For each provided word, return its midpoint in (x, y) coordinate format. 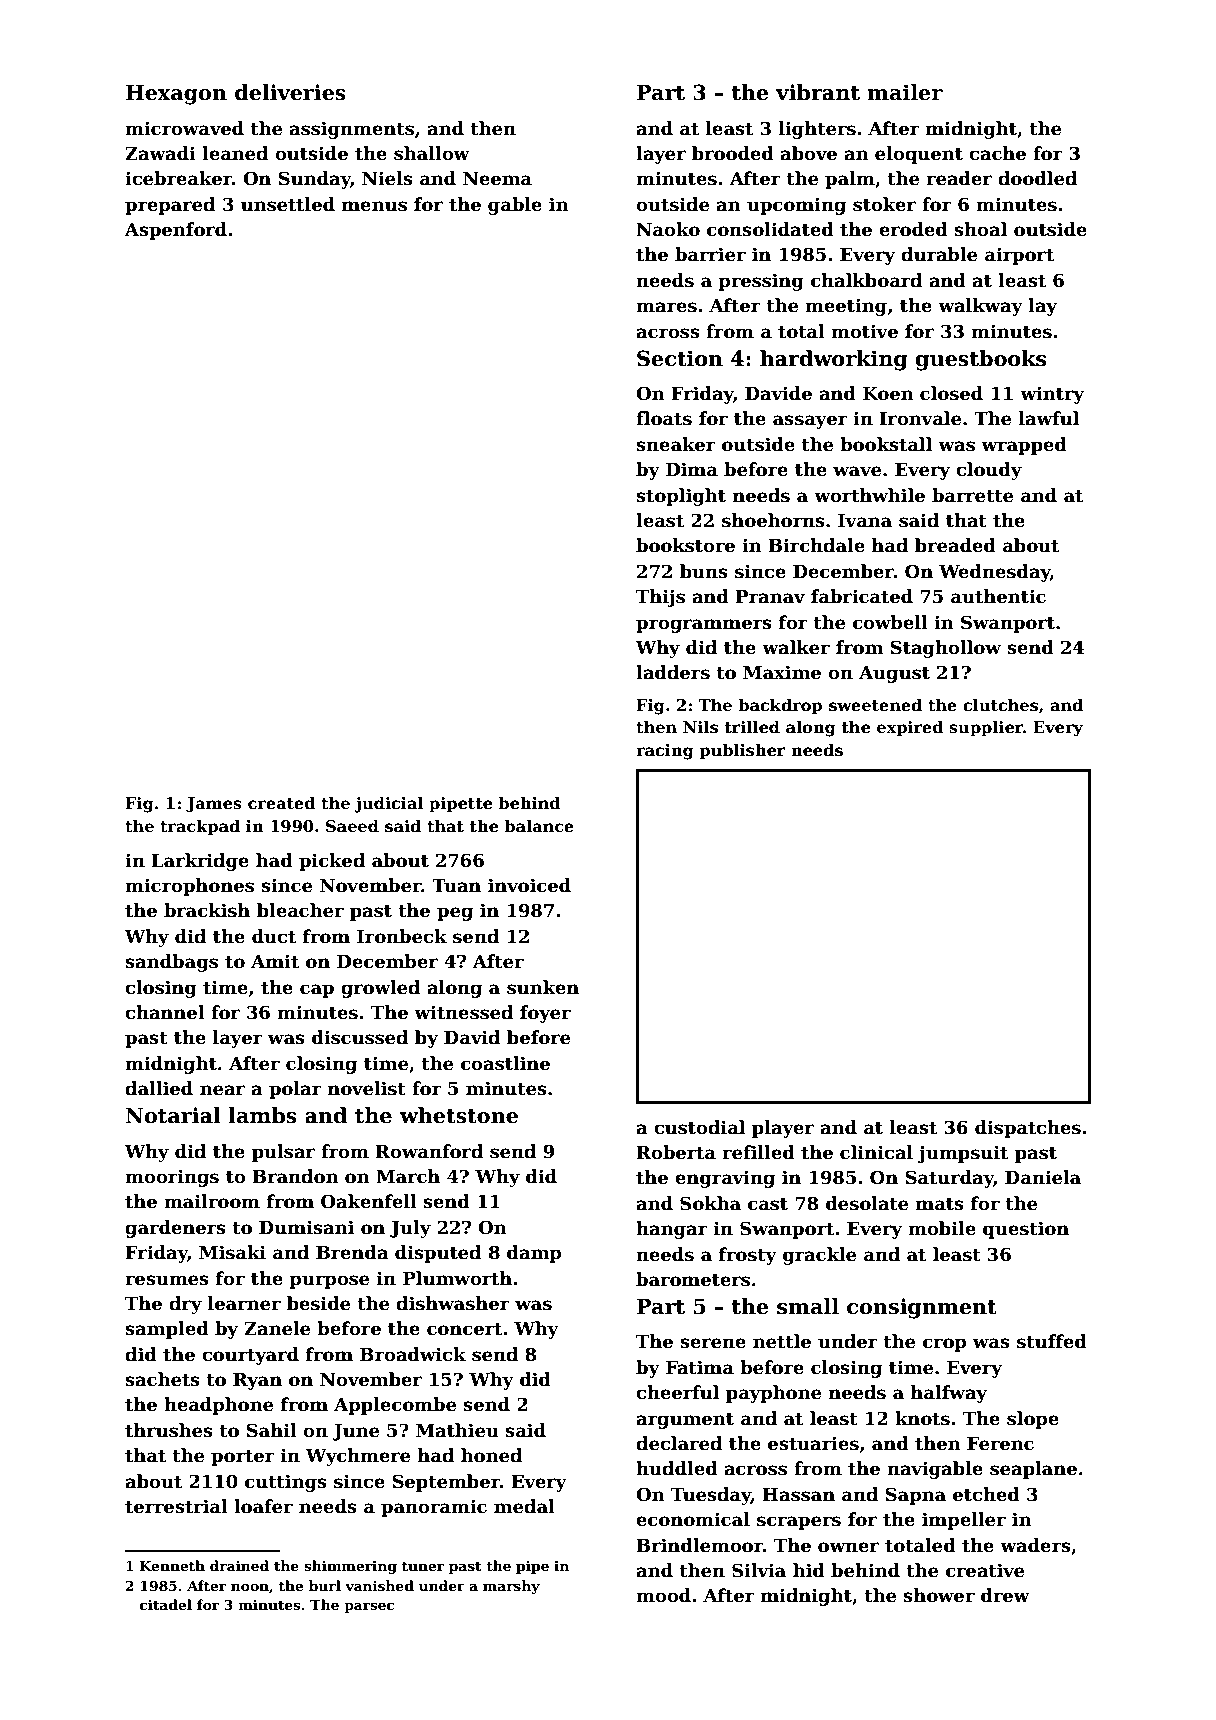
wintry (1052, 395)
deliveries (290, 92)
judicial (388, 804)
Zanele (277, 1328)
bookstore (685, 545)
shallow (432, 153)
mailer (905, 92)
